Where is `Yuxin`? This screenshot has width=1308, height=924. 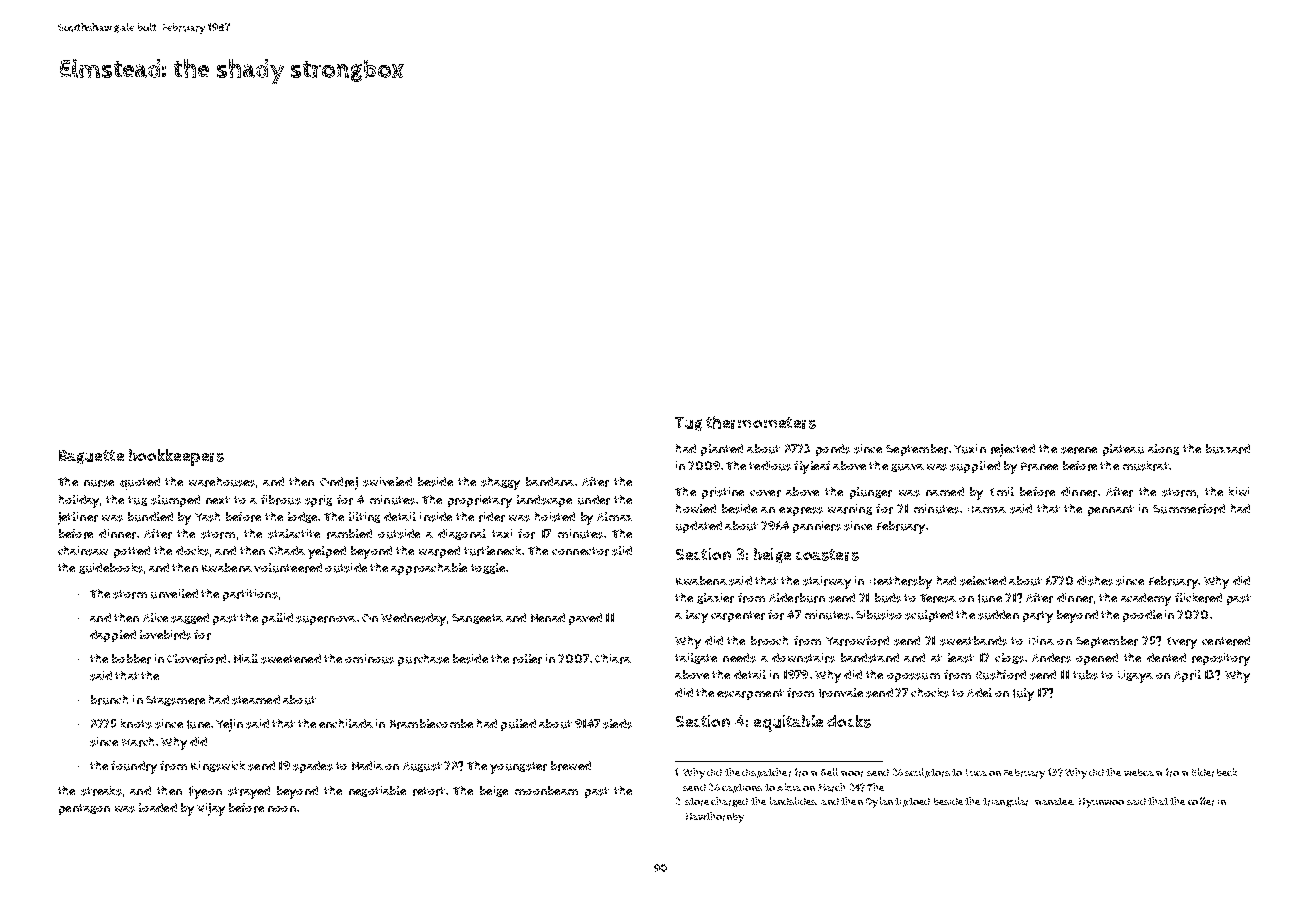
Yuxin is located at coordinates (970, 449).
